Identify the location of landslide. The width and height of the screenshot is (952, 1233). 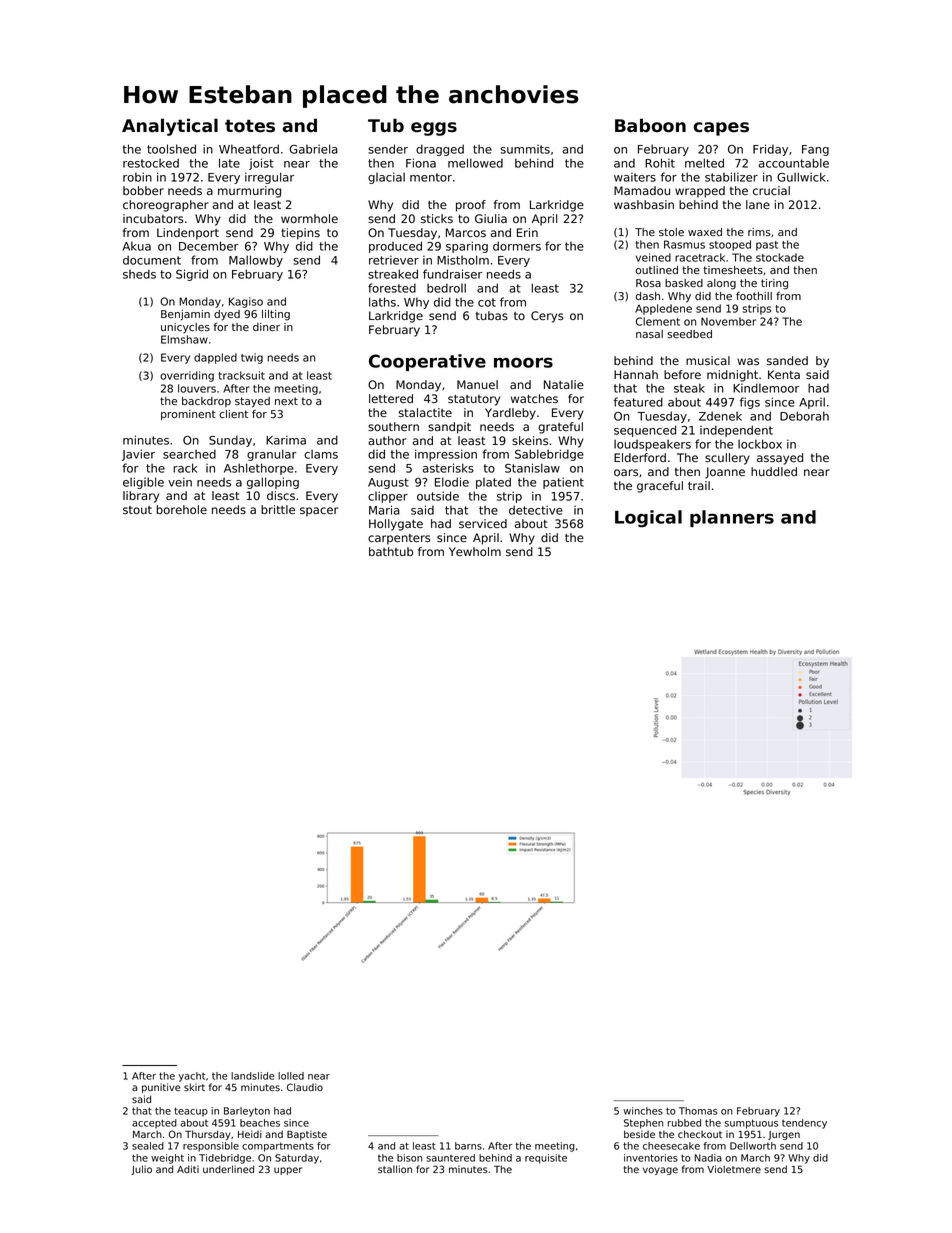
(253, 1076).
